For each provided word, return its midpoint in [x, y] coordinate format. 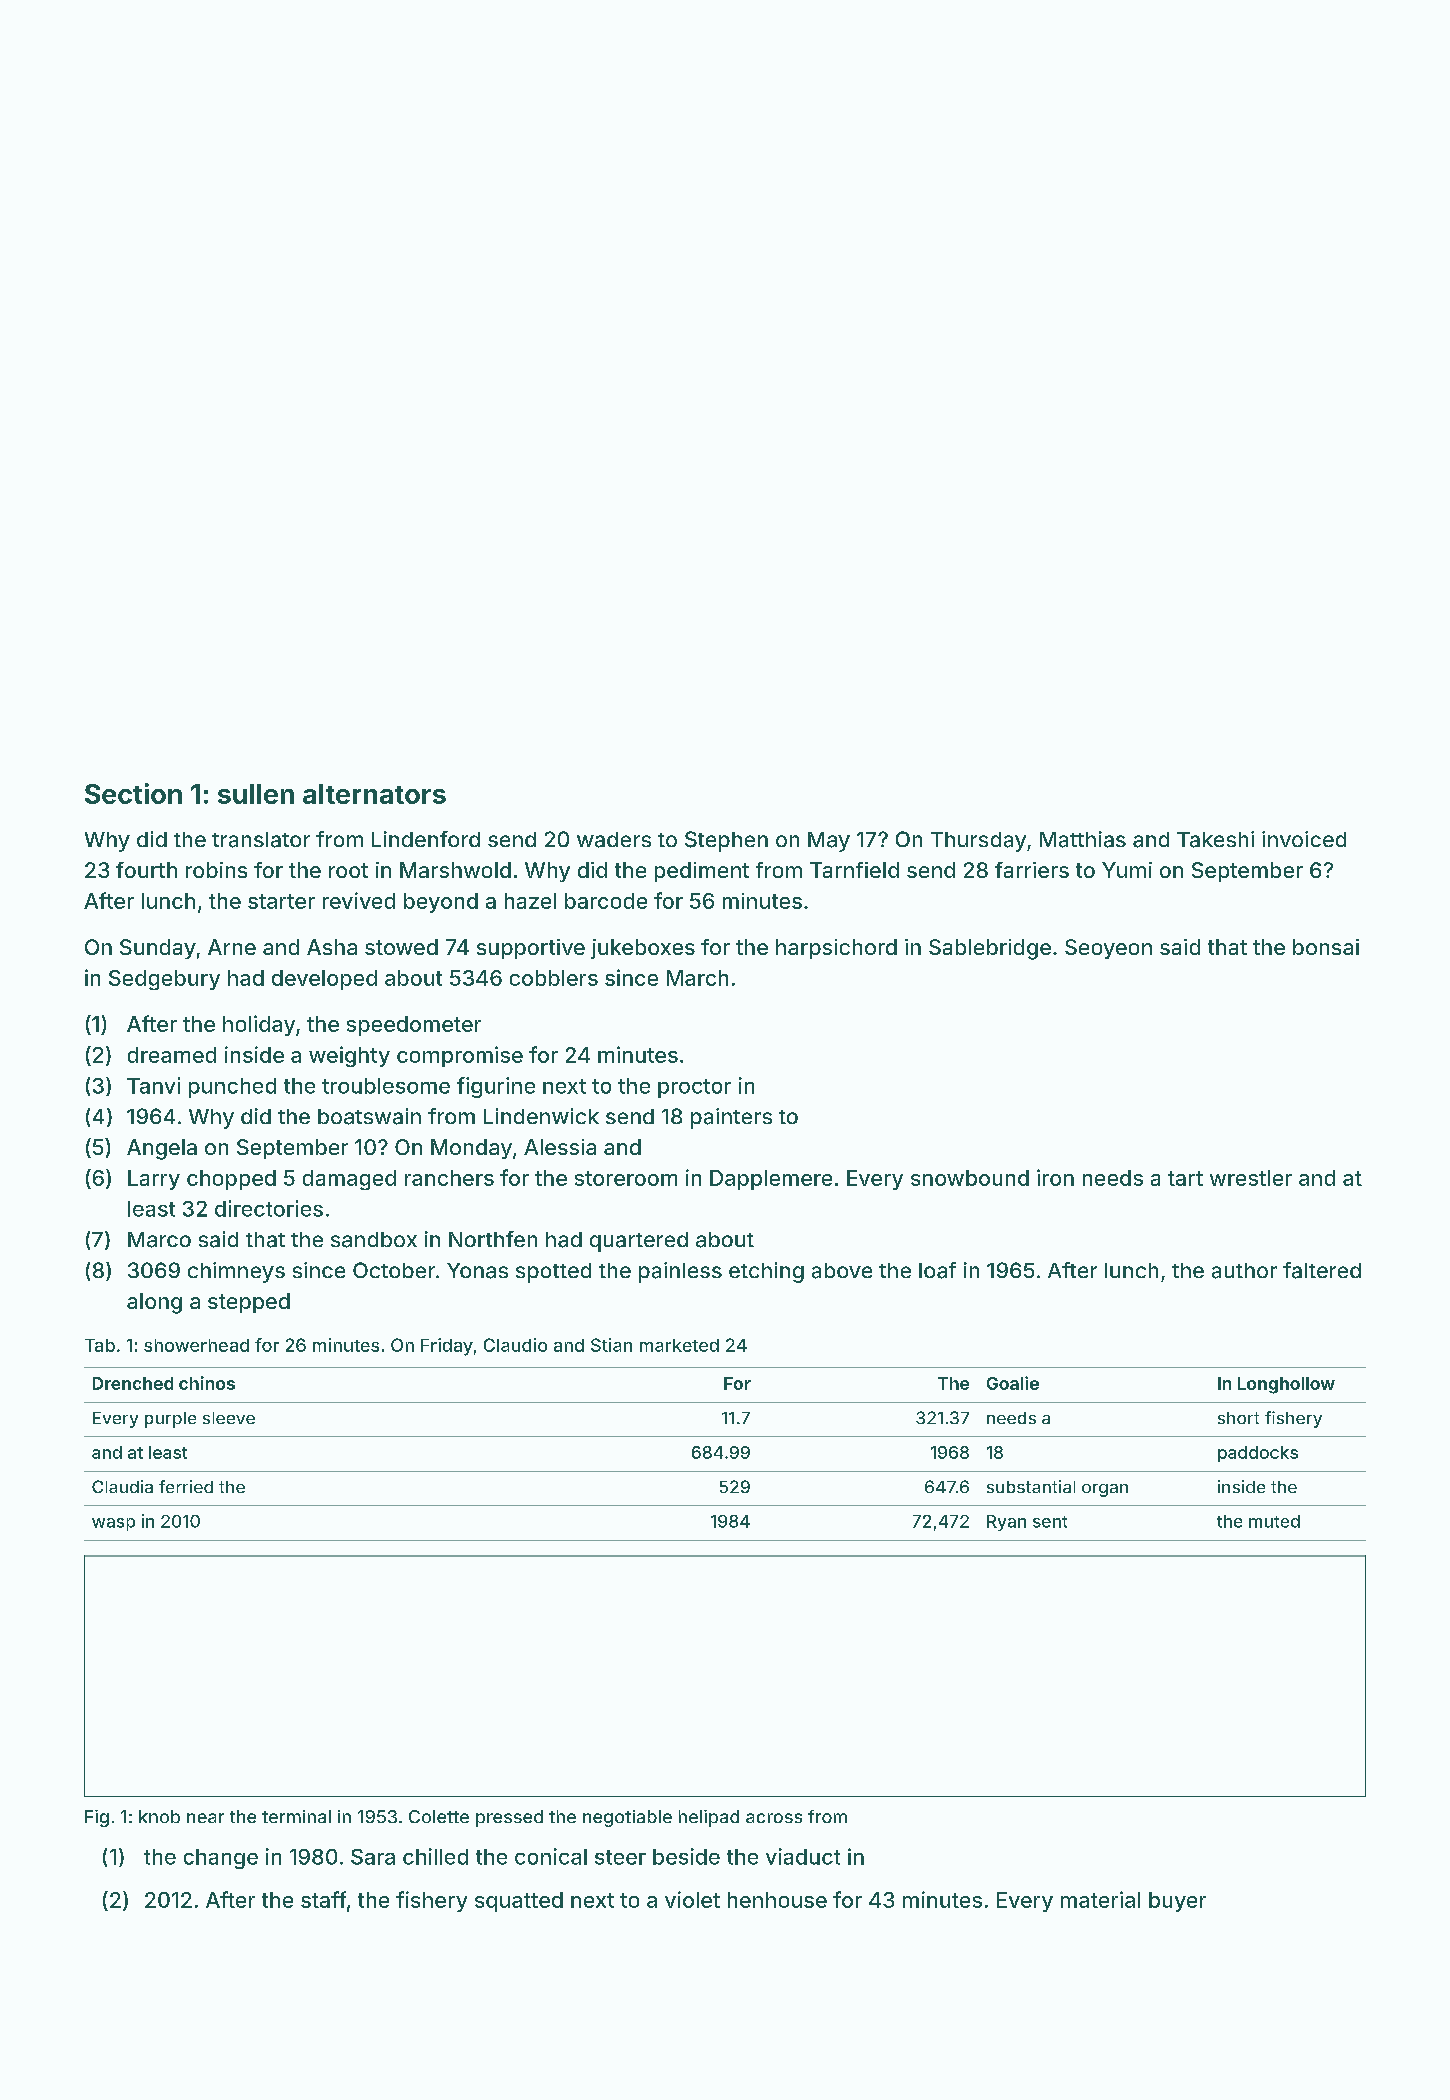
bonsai [1326, 947]
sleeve [229, 1418]
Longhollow [1286, 1385]
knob [159, 1816]
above [842, 1271]
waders [614, 840]
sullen [256, 794]
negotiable [627, 1818]
